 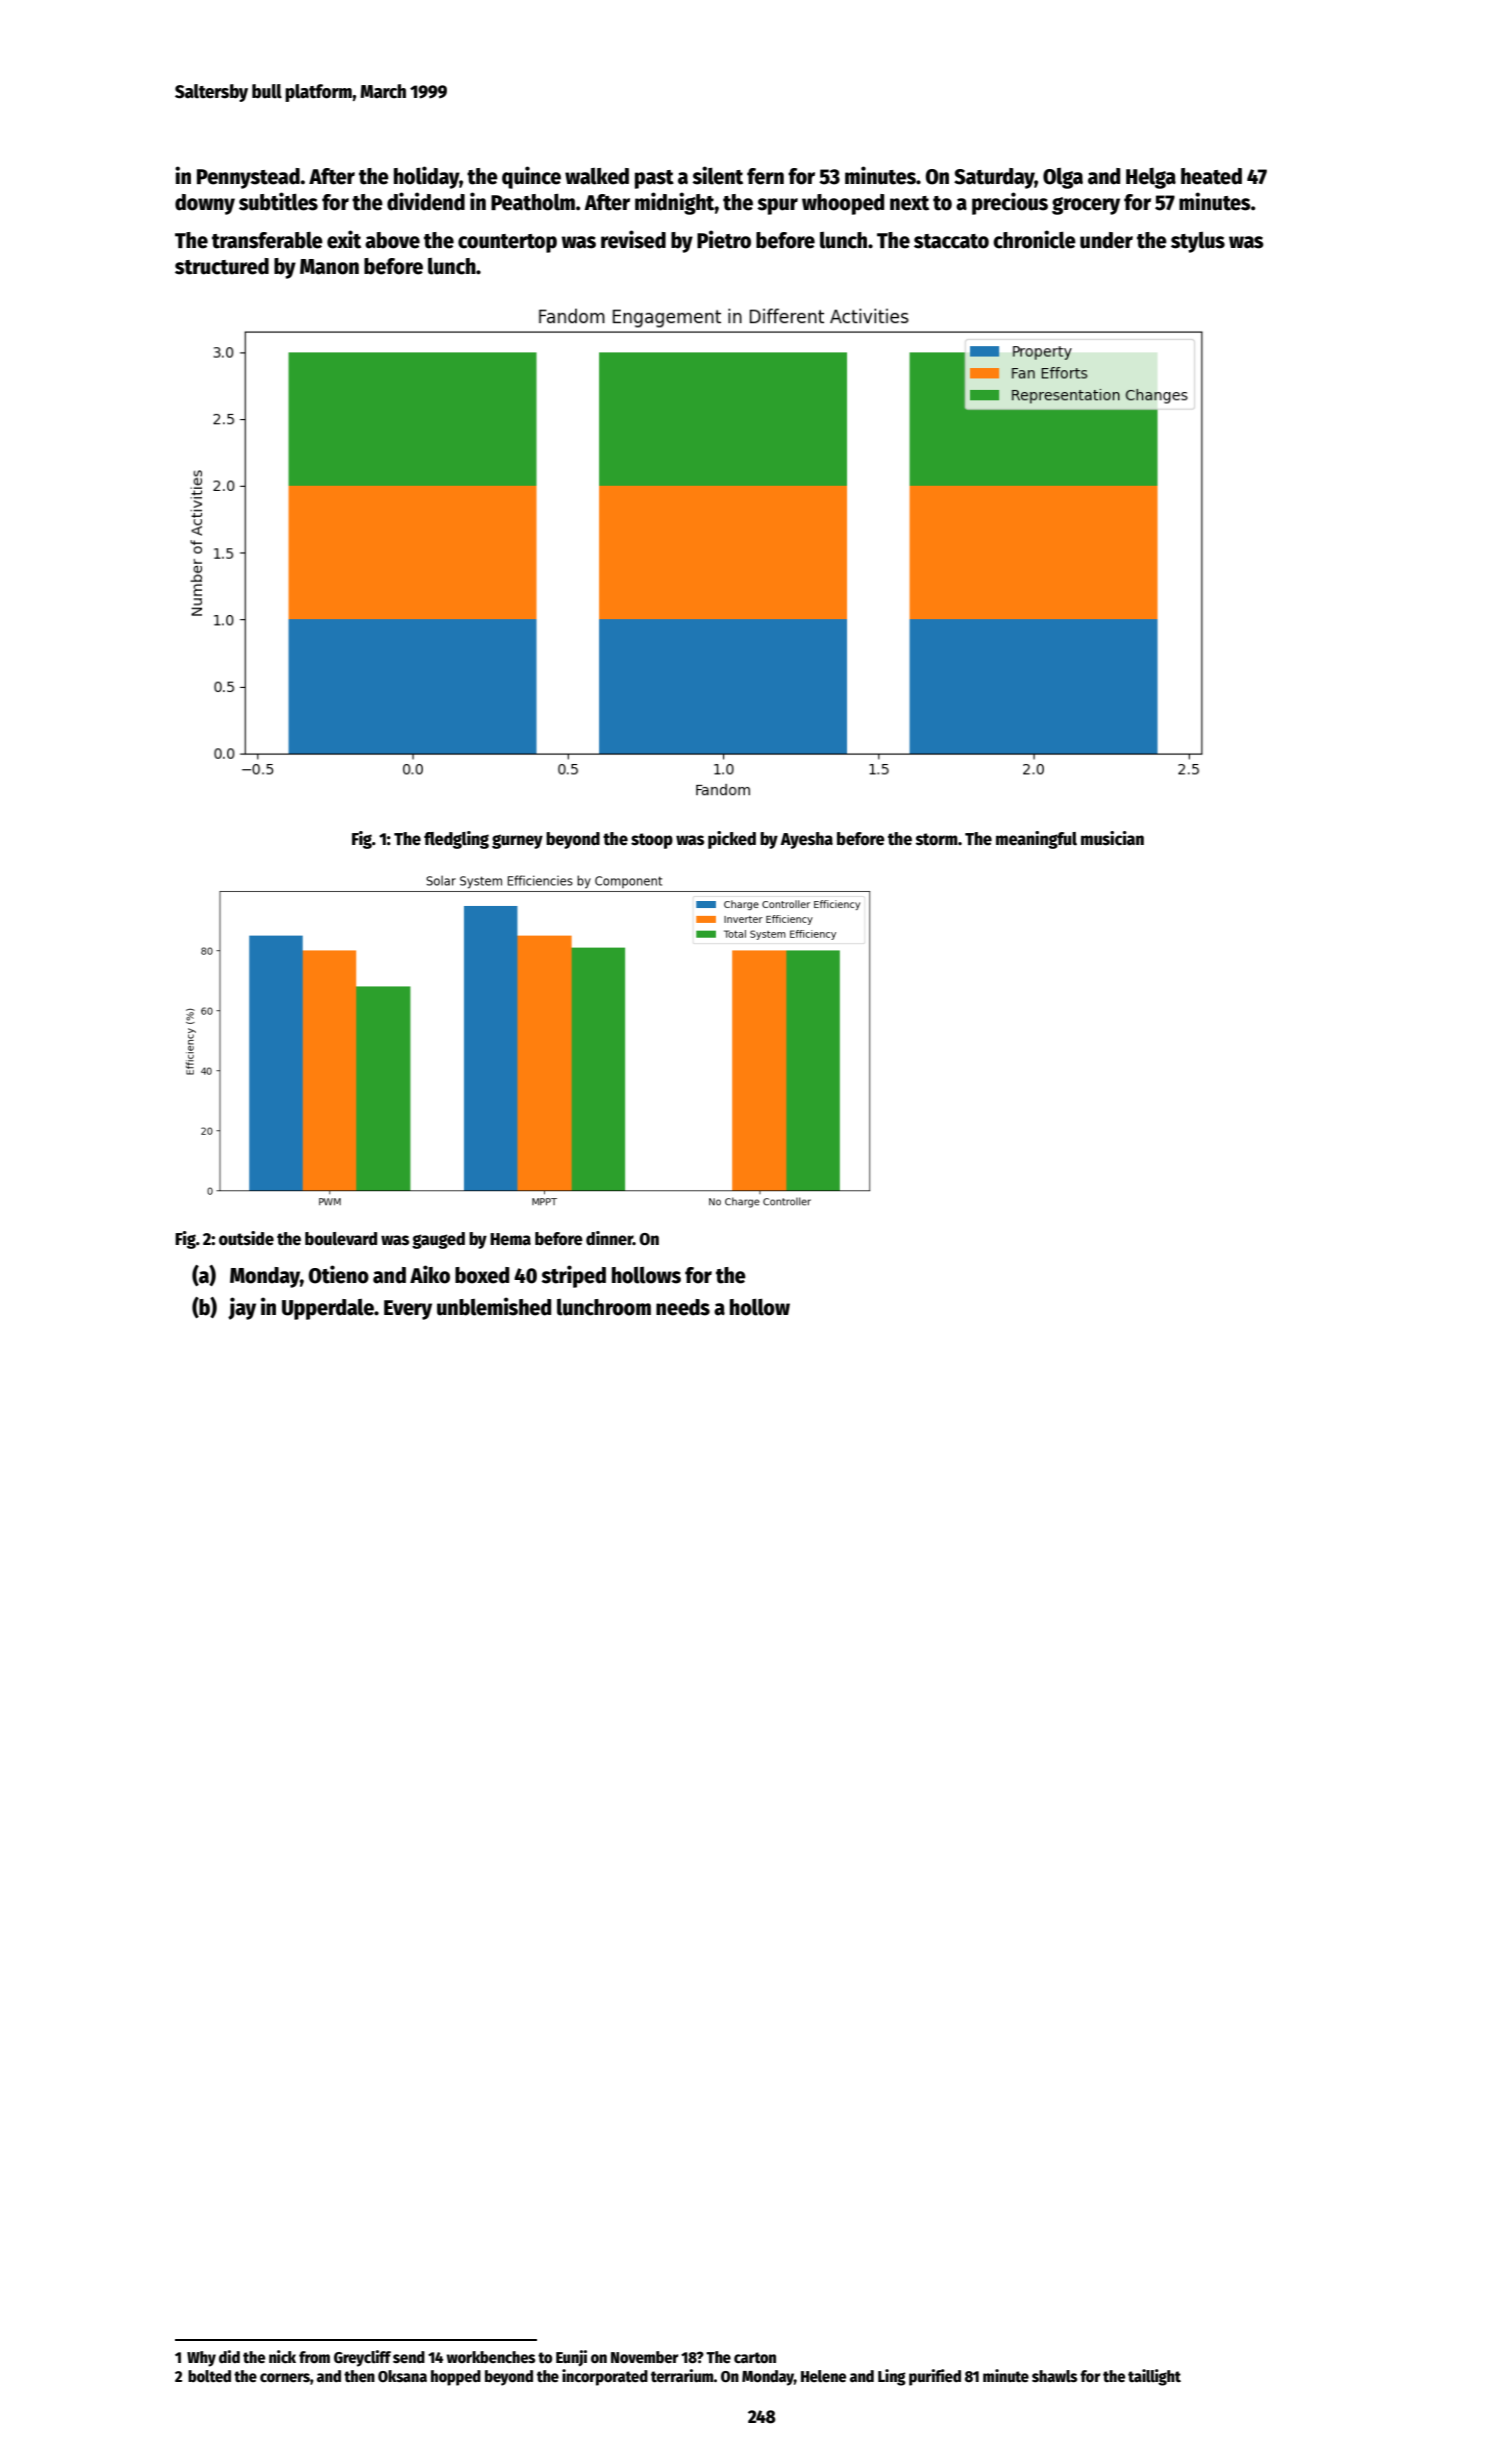 I want to click on Helene, so click(x=823, y=2376).
